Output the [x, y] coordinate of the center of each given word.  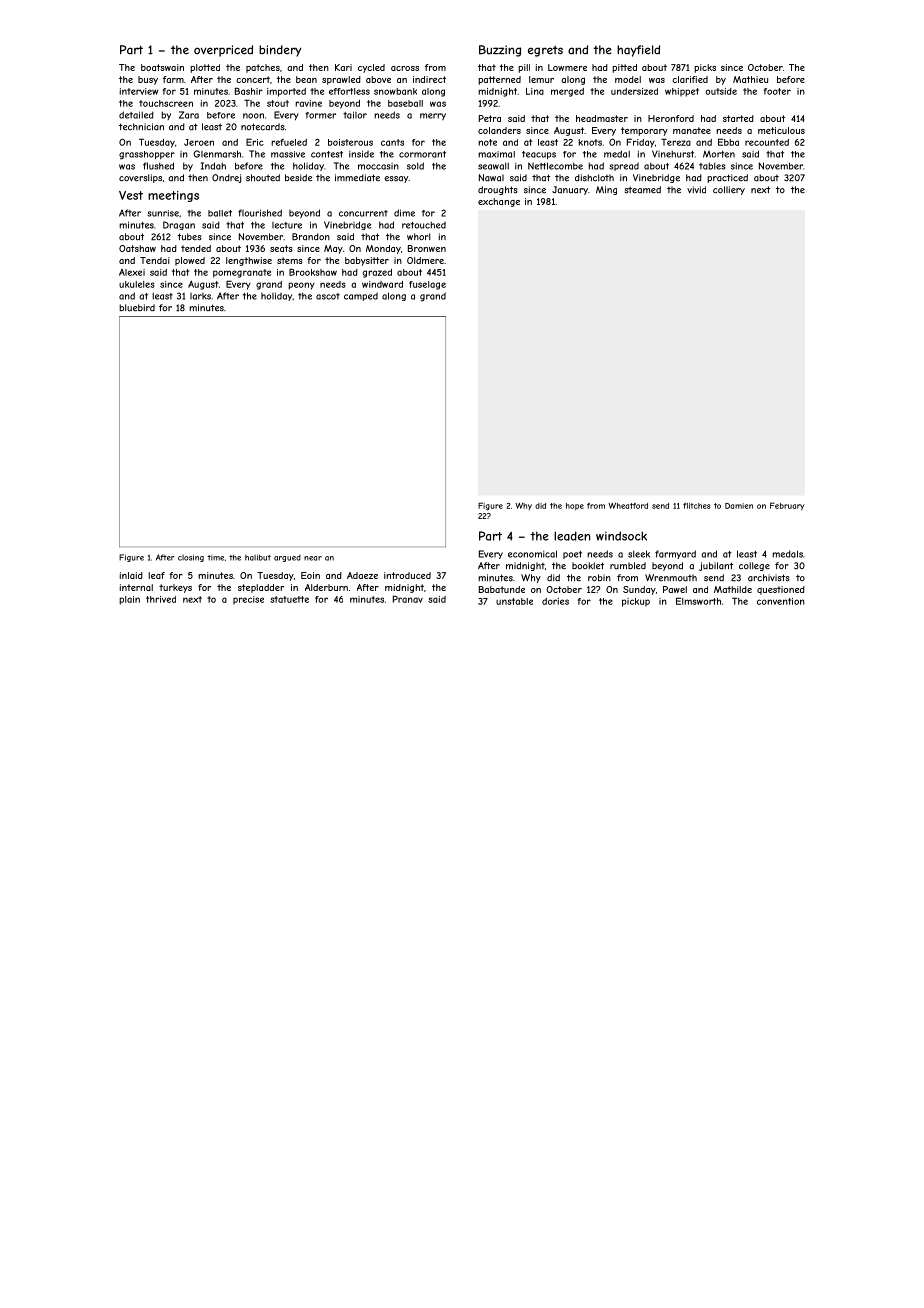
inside [361, 154]
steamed [643, 190]
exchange [499, 202]
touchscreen [166, 103]
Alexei [132, 272]
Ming [606, 190]
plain [129, 600]
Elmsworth [698, 601]
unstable [514, 601]
